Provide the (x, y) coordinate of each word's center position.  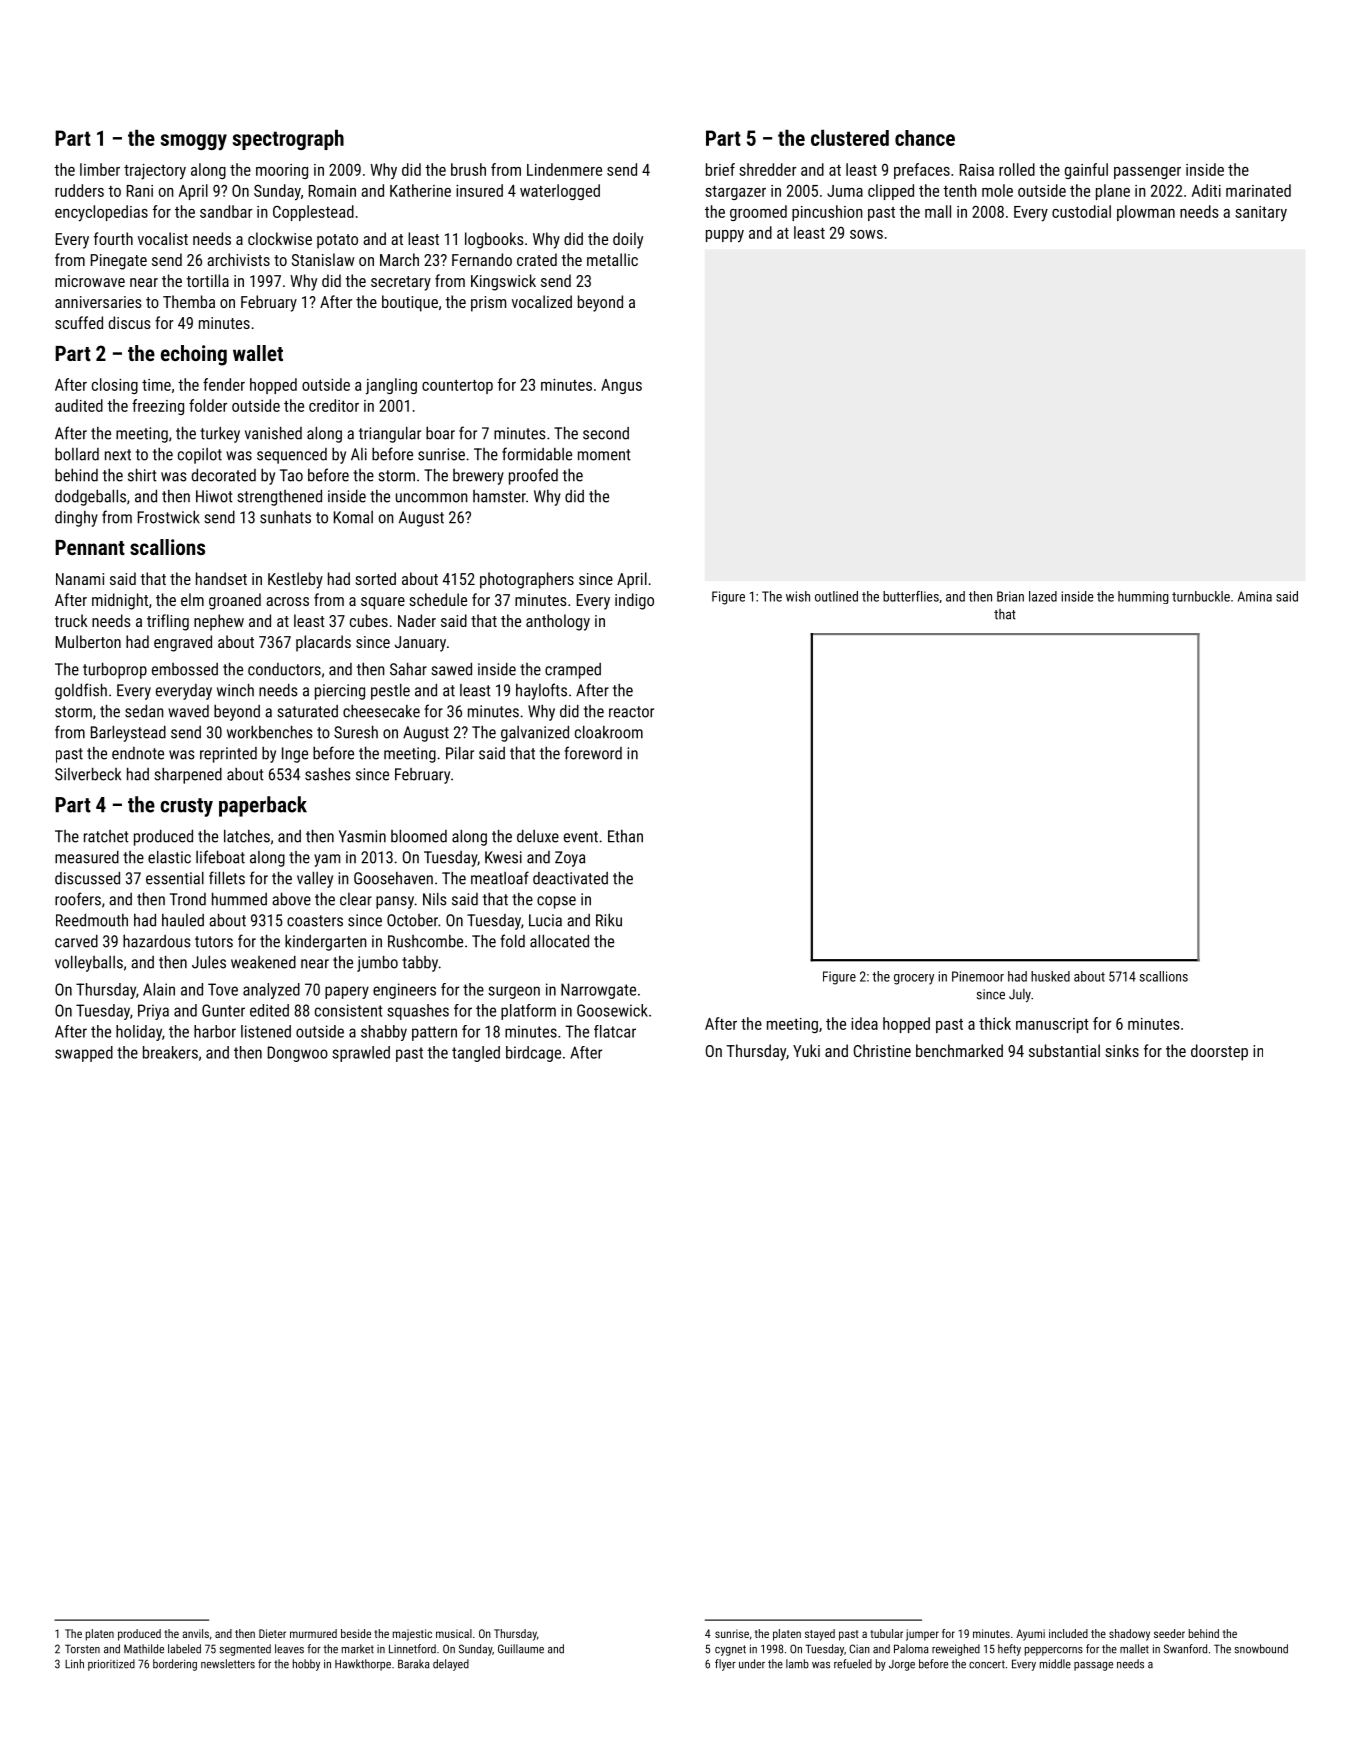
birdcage (533, 1054)
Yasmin (362, 836)
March (399, 259)
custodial (1081, 211)
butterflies (911, 596)
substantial (1064, 1050)
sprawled (361, 1054)
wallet (258, 353)
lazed (1043, 596)
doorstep (1219, 1052)
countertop (457, 387)
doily (628, 240)
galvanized (535, 733)
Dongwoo (298, 1054)
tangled (476, 1054)
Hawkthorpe (363, 1665)
